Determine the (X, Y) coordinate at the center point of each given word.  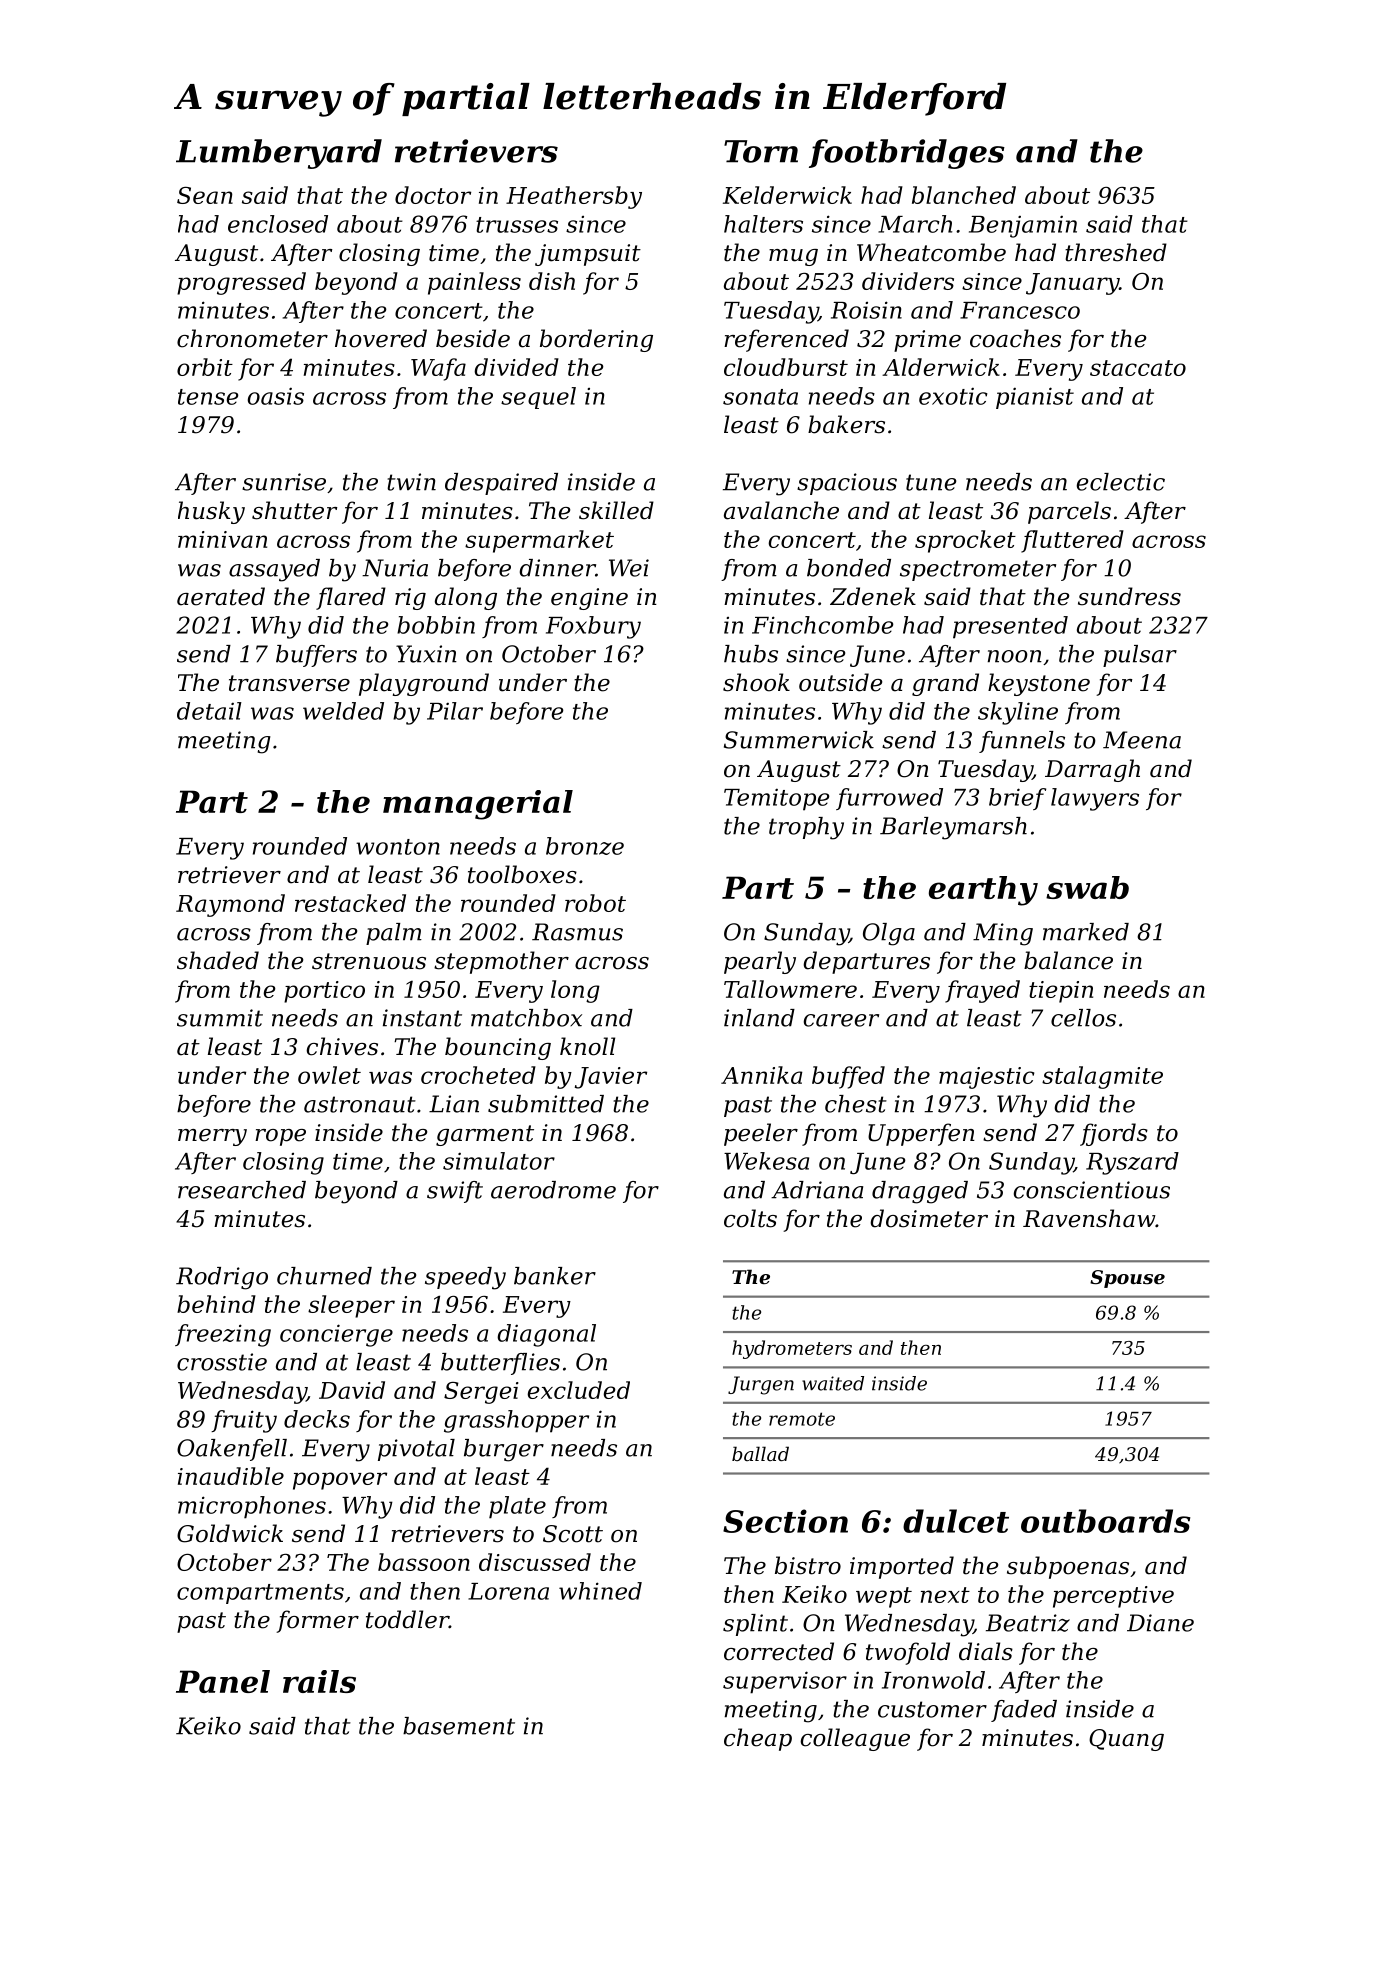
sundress (1129, 596)
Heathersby (574, 197)
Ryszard (1132, 1163)
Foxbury (593, 627)
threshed (1116, 252)
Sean (205, 195)
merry (212, 1137)
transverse (289, 683)
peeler (761, 1134)
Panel (223, 1681)
